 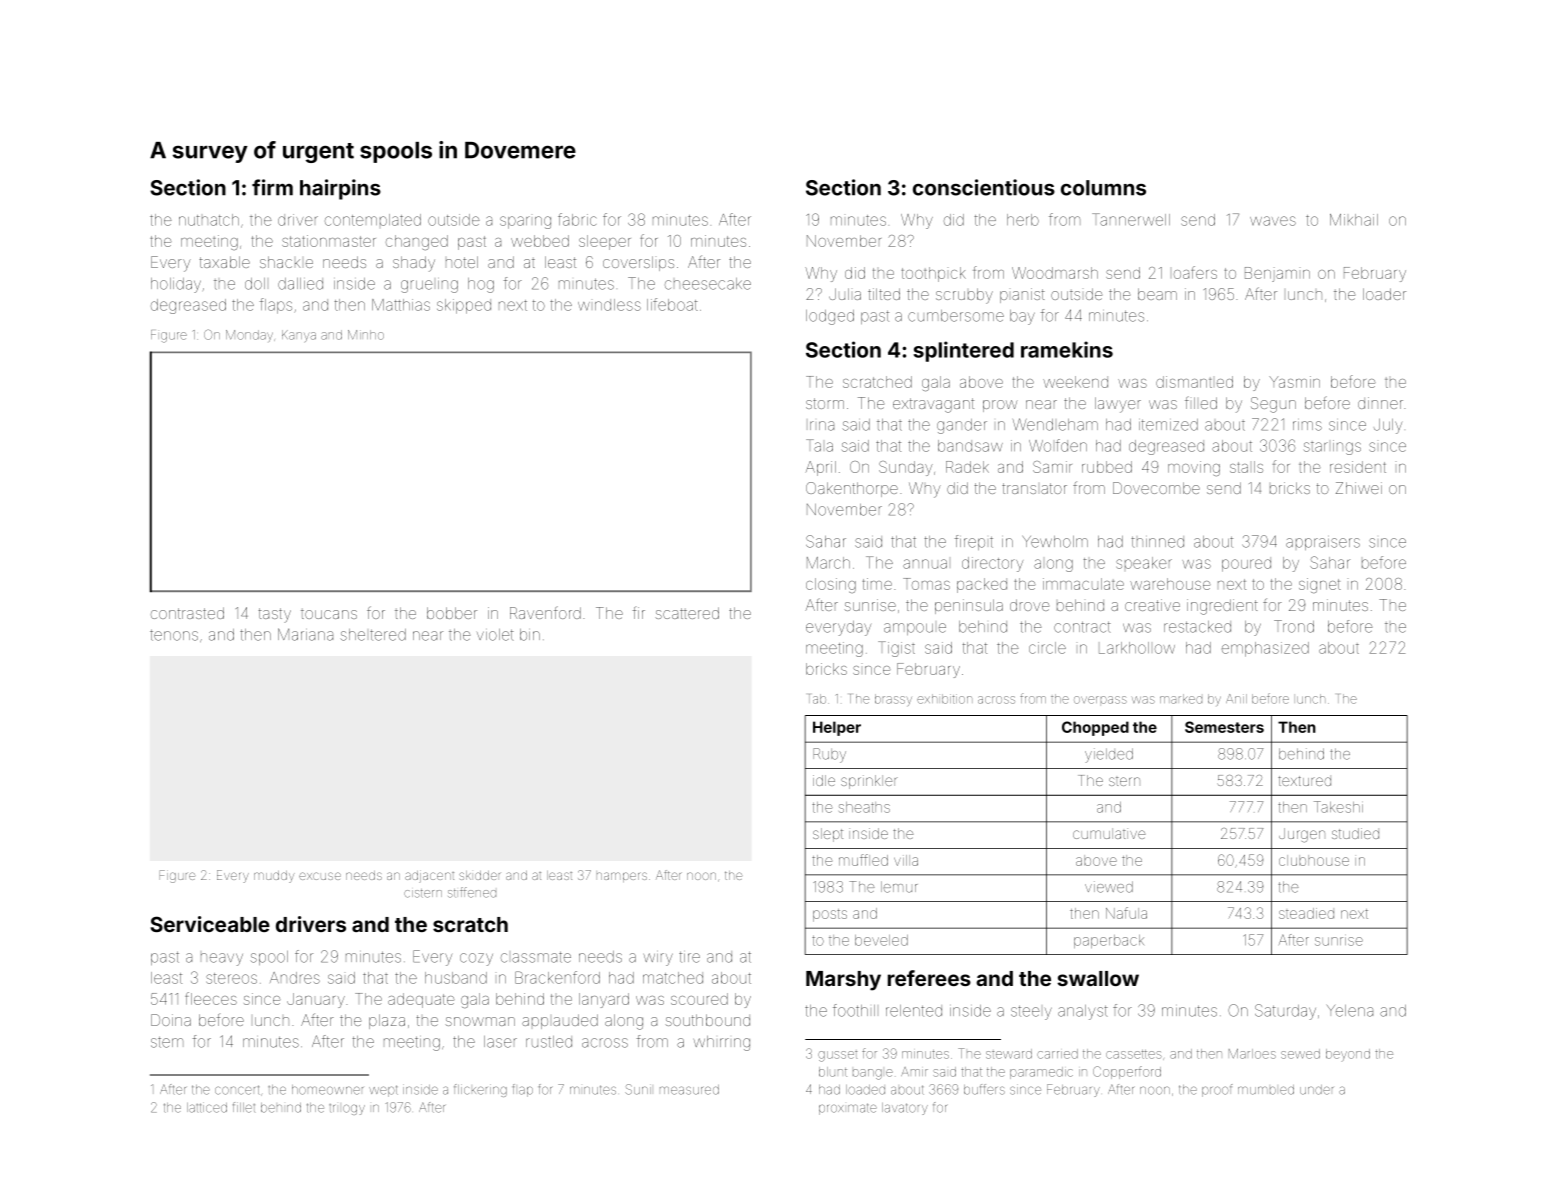 I want to click on restacked, so click(x=1197, y=627).
